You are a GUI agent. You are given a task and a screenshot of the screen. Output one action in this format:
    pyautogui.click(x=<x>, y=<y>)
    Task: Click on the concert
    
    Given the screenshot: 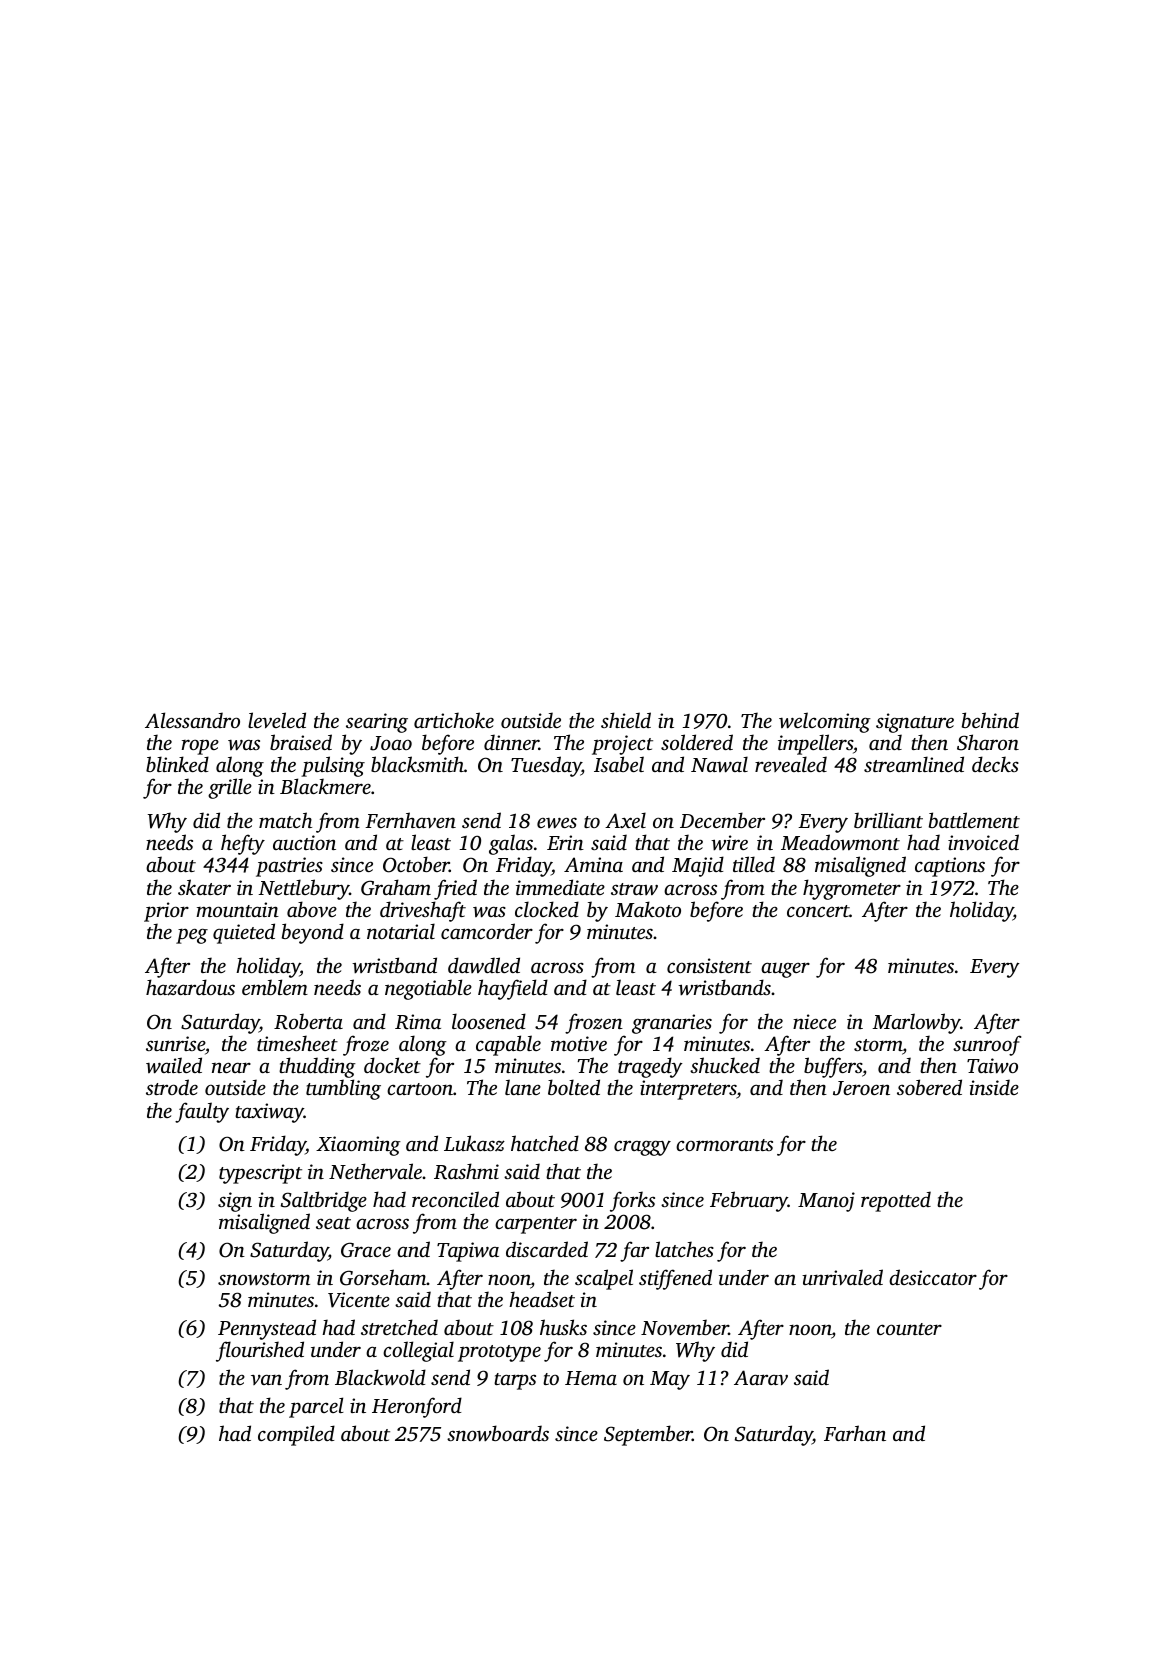 What is the action you would take?
    pyautogui.click(x=818, y=911)
